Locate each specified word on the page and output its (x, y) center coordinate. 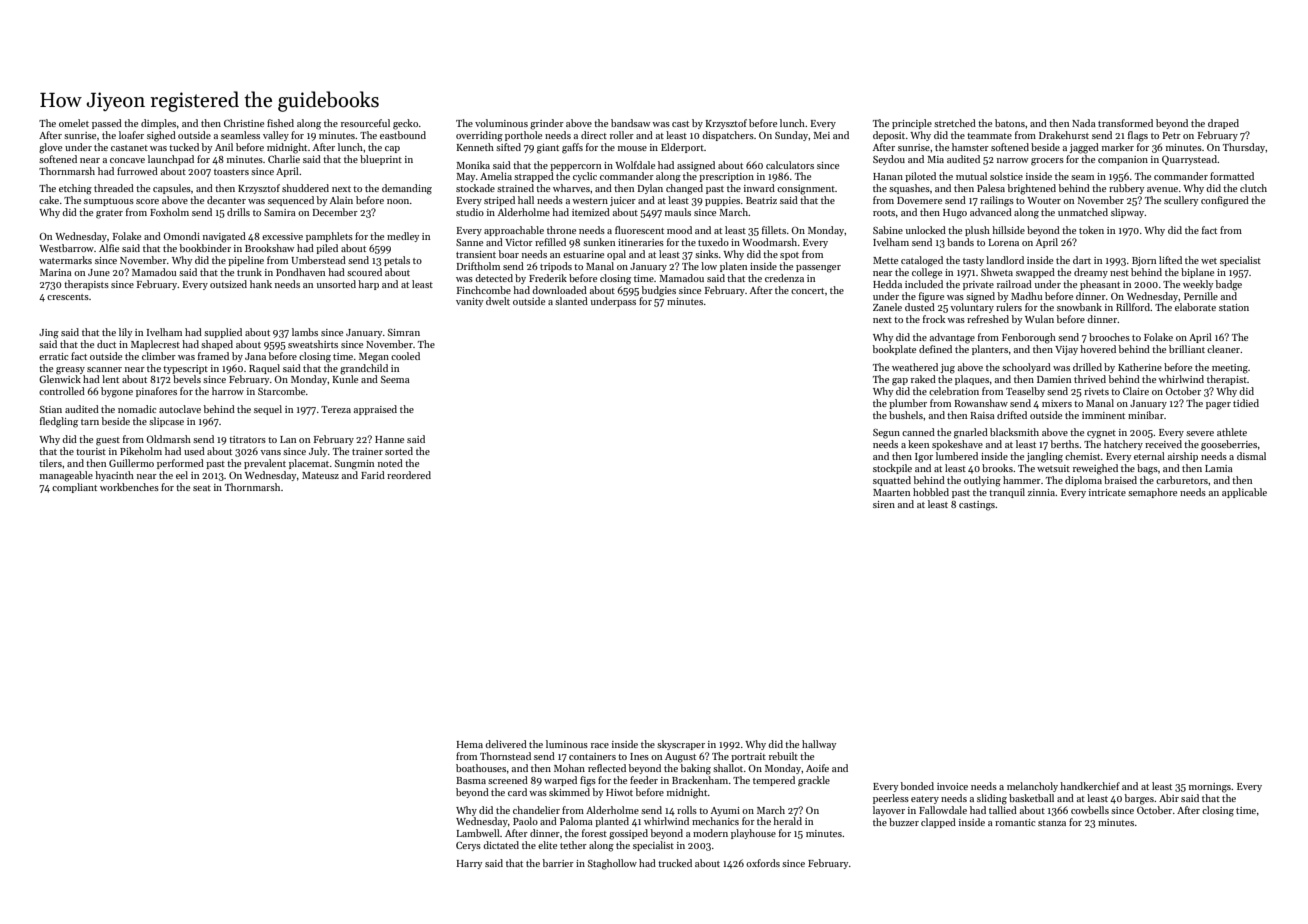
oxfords (763, 863)
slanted (571, 301)
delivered (506, 744)
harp (368, 285)
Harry (469, 864)
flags (1138, 136)
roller (622, 135)
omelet (74, 123)
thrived (1090, 379)
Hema (470, 744)
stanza (1052, 823)
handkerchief (1090, 786)
